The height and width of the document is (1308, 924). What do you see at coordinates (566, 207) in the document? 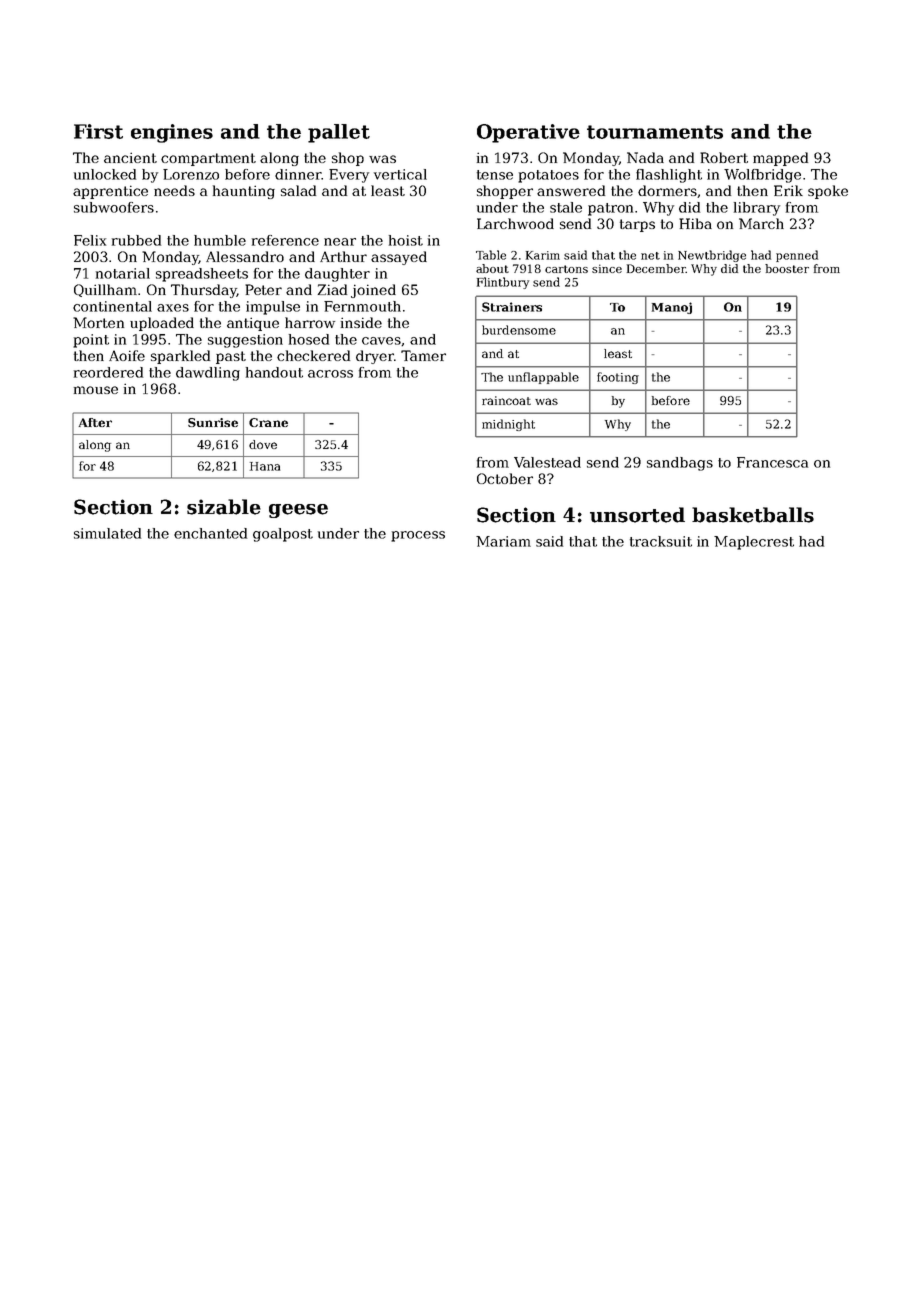
I see `stale` at bounding box center [566, 207].
